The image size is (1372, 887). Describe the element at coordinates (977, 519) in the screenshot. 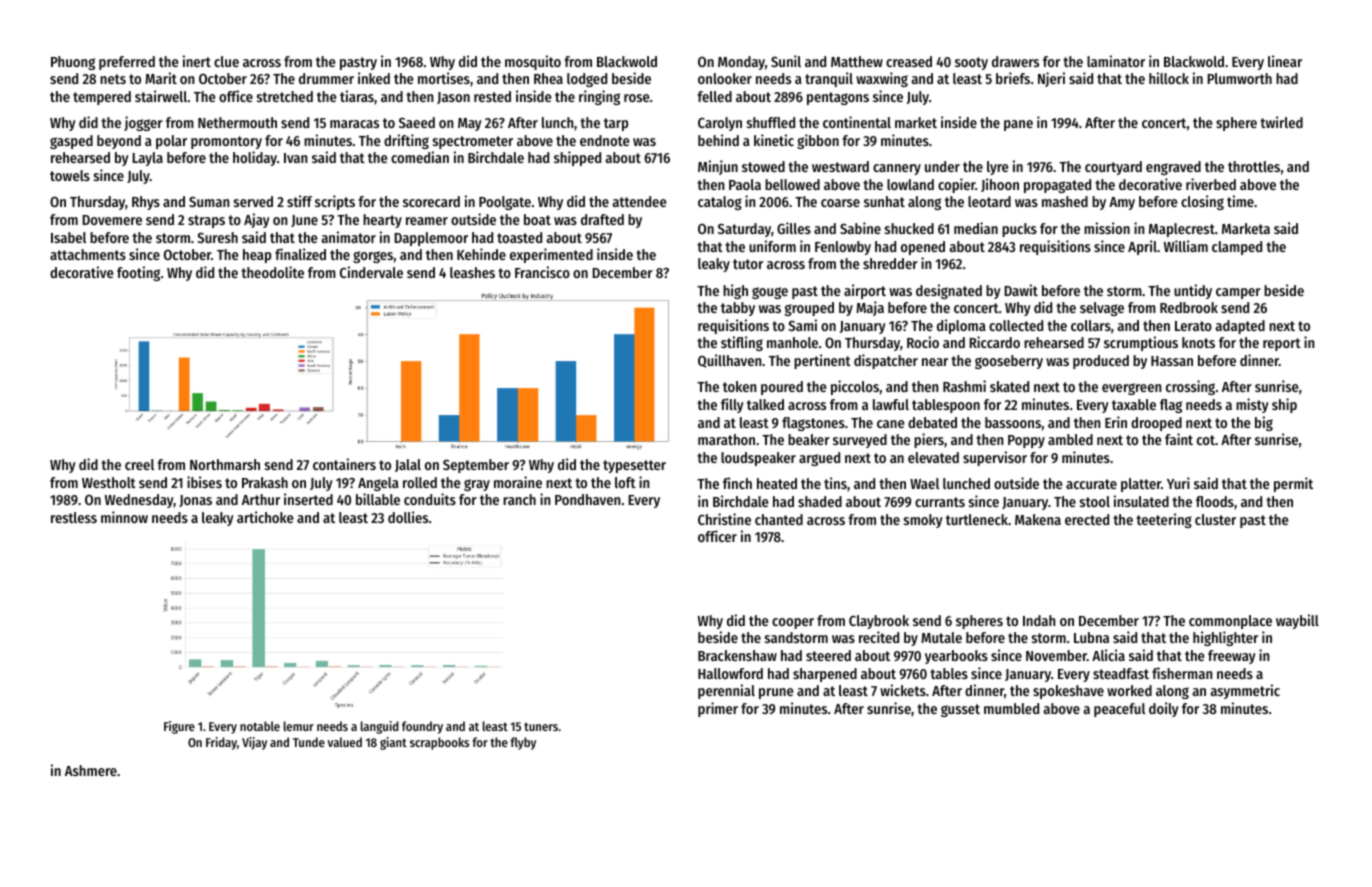

I see `turtleneck` at that location.
